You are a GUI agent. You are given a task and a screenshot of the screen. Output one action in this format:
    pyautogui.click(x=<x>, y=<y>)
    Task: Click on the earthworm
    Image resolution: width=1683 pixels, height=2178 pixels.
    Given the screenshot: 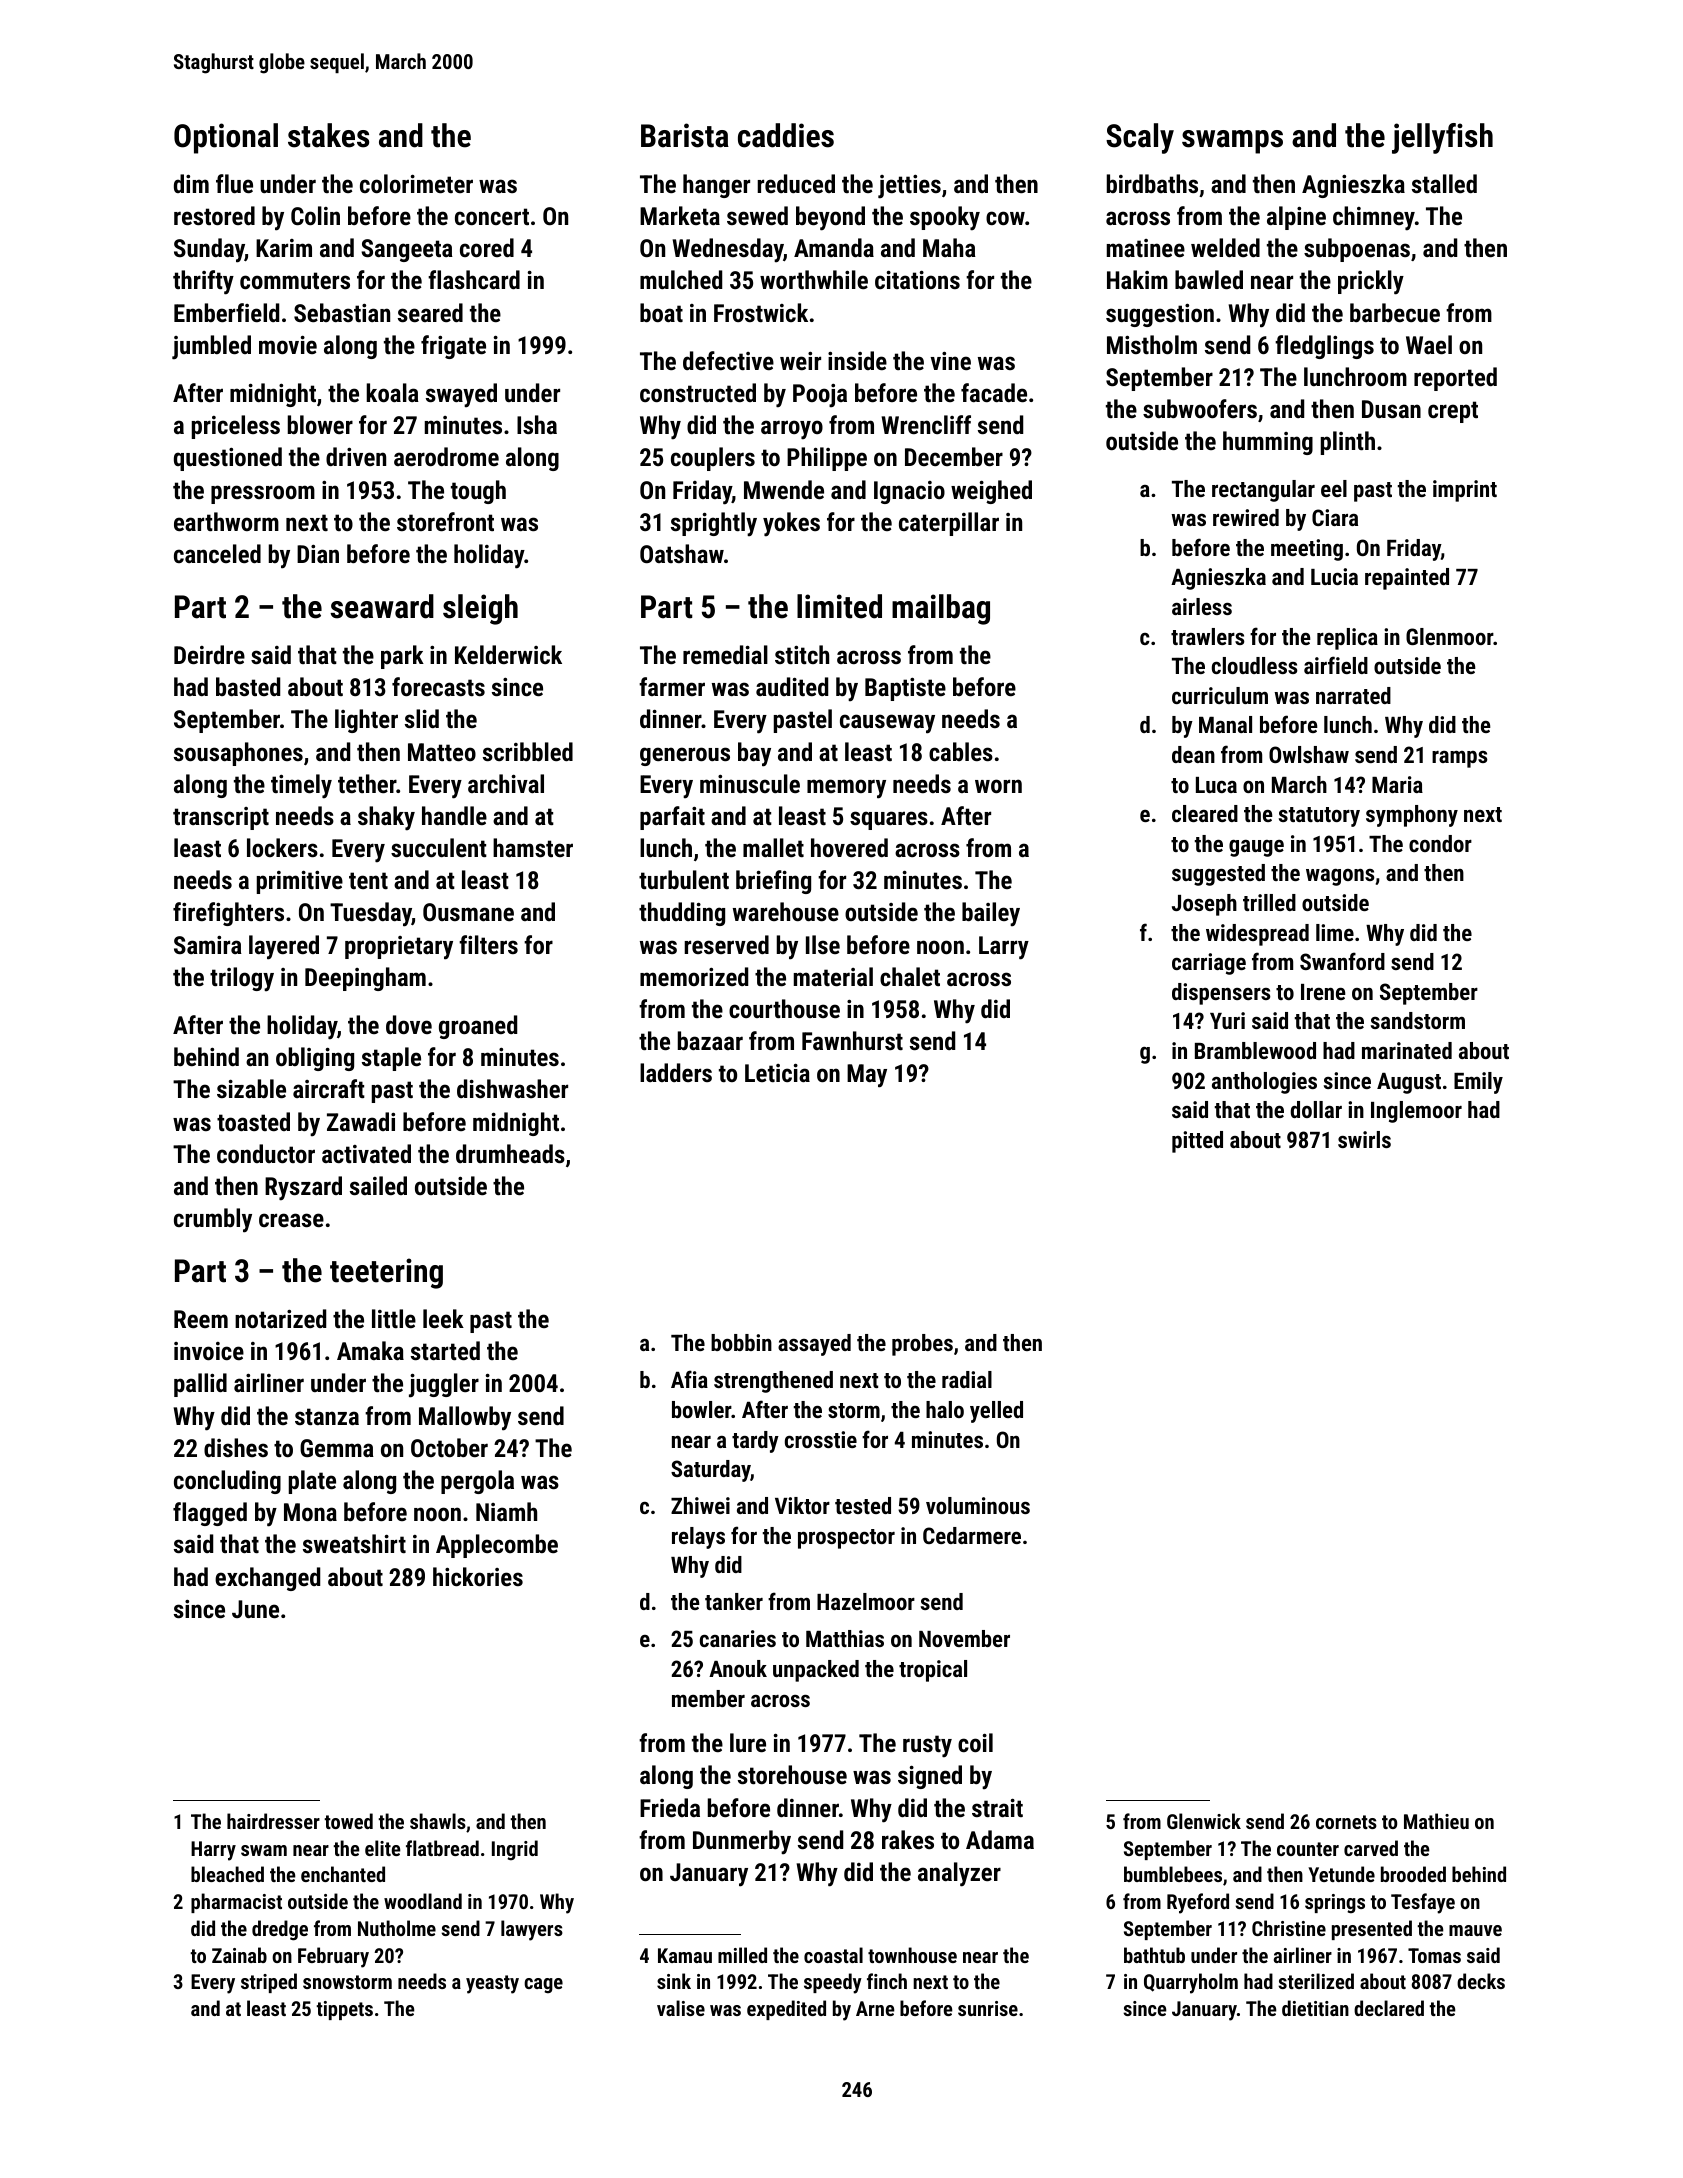 What is the action you would take?
    pyautogui.click(x=226, y=521)
